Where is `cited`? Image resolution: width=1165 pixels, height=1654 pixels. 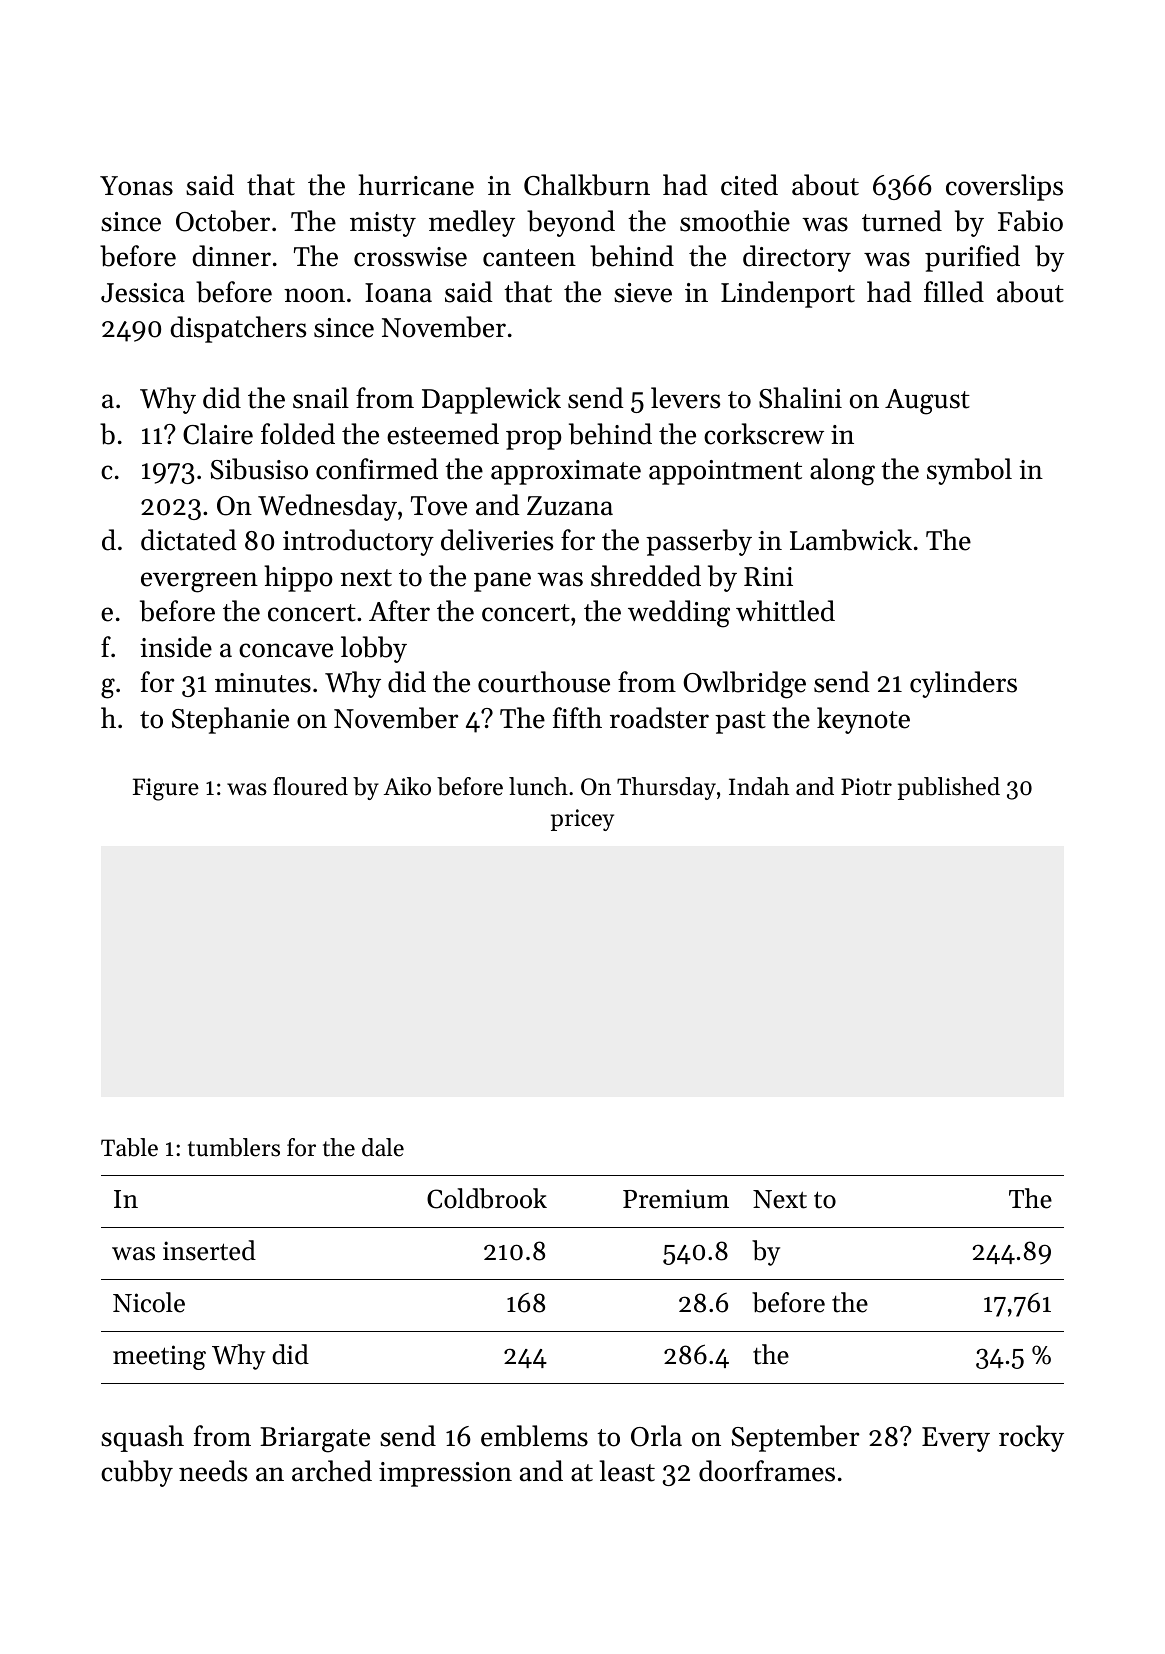
cited is located at coordinates (749, 185).
